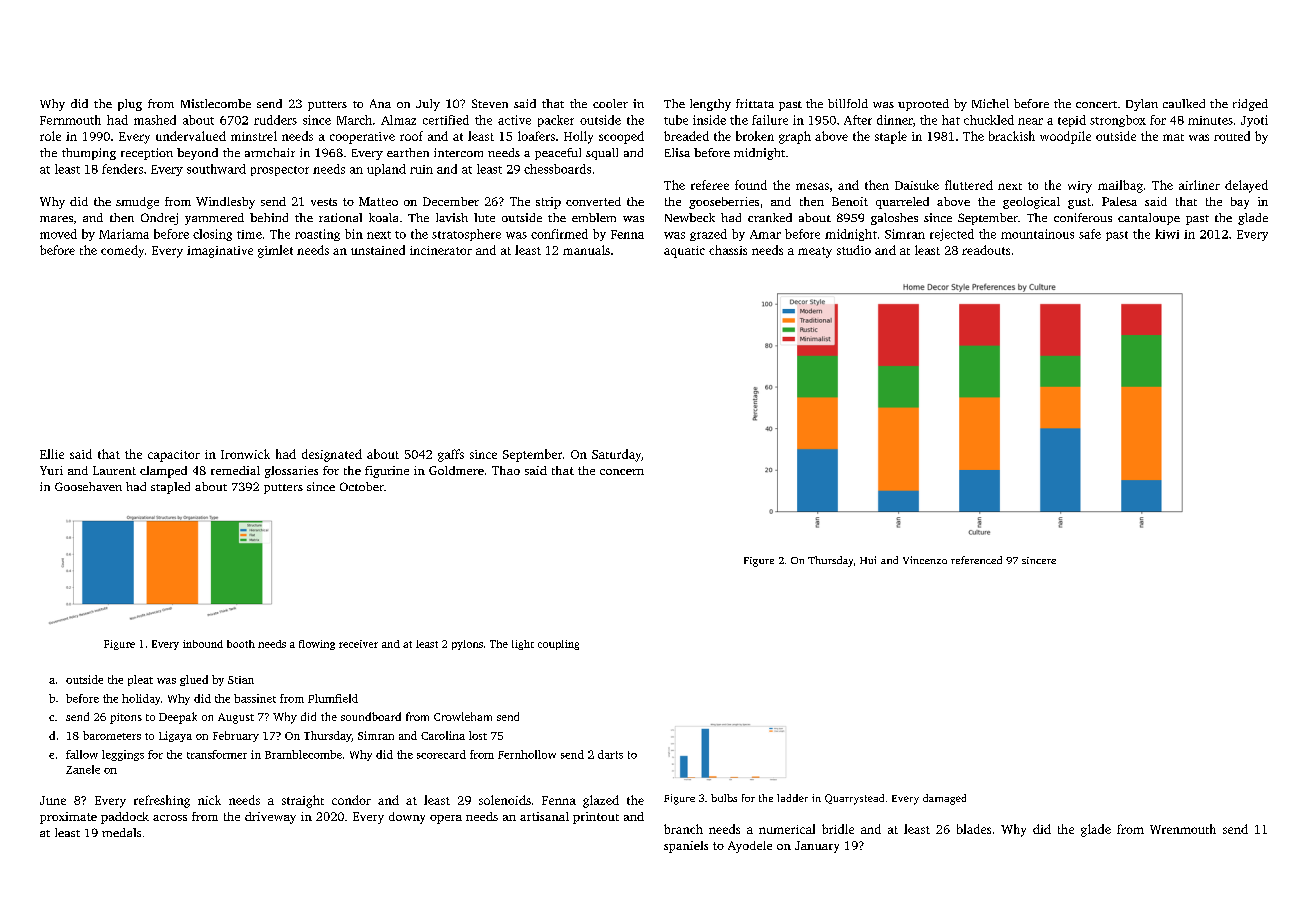 The height and width of the screenshot is (924, 1308). What do you see at coordinates (557, 169) in the screenshot?
I see `chessboards` at bounding box center [557, 169].
